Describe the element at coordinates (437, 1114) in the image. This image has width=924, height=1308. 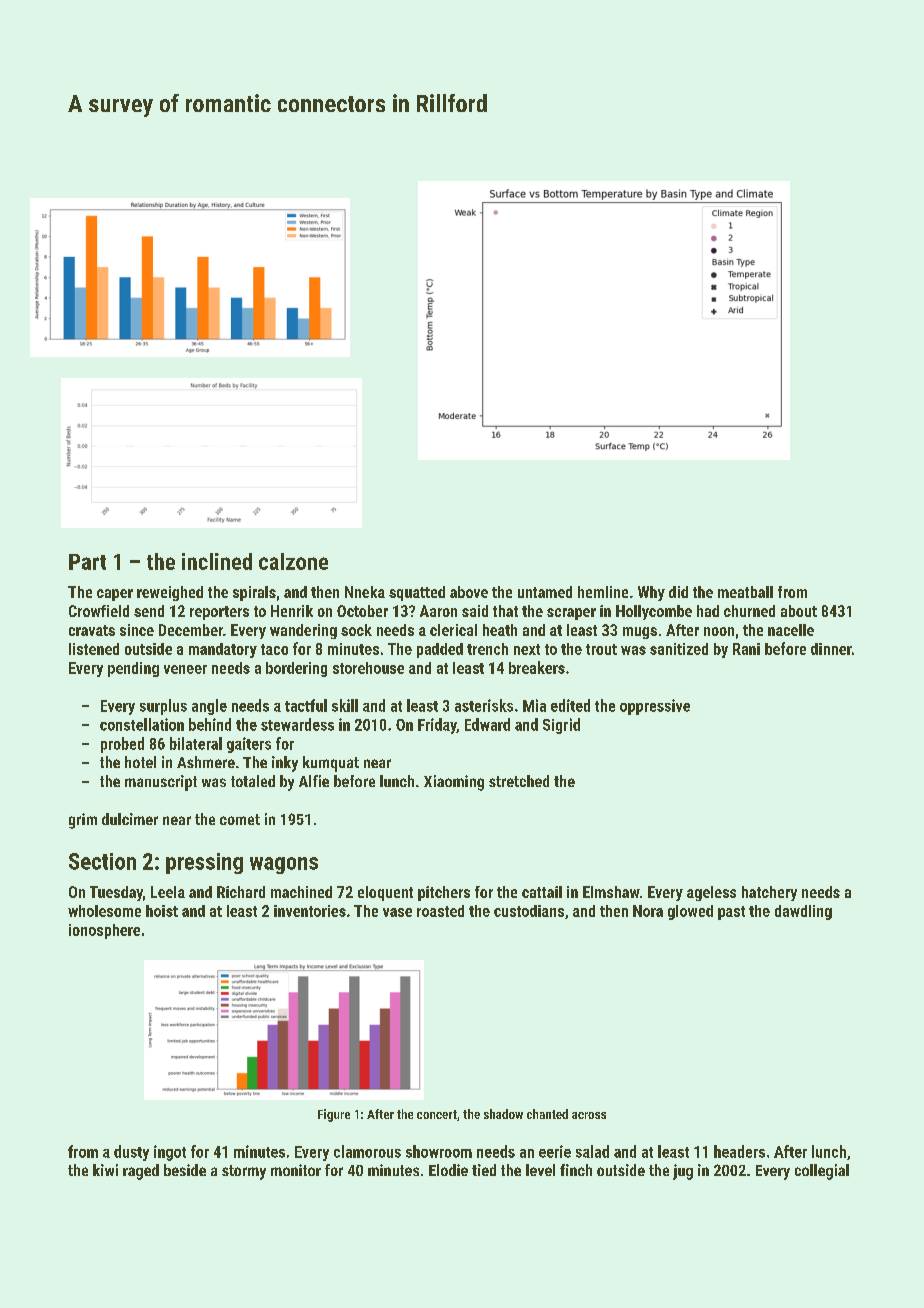
I see `concert` at that location.
